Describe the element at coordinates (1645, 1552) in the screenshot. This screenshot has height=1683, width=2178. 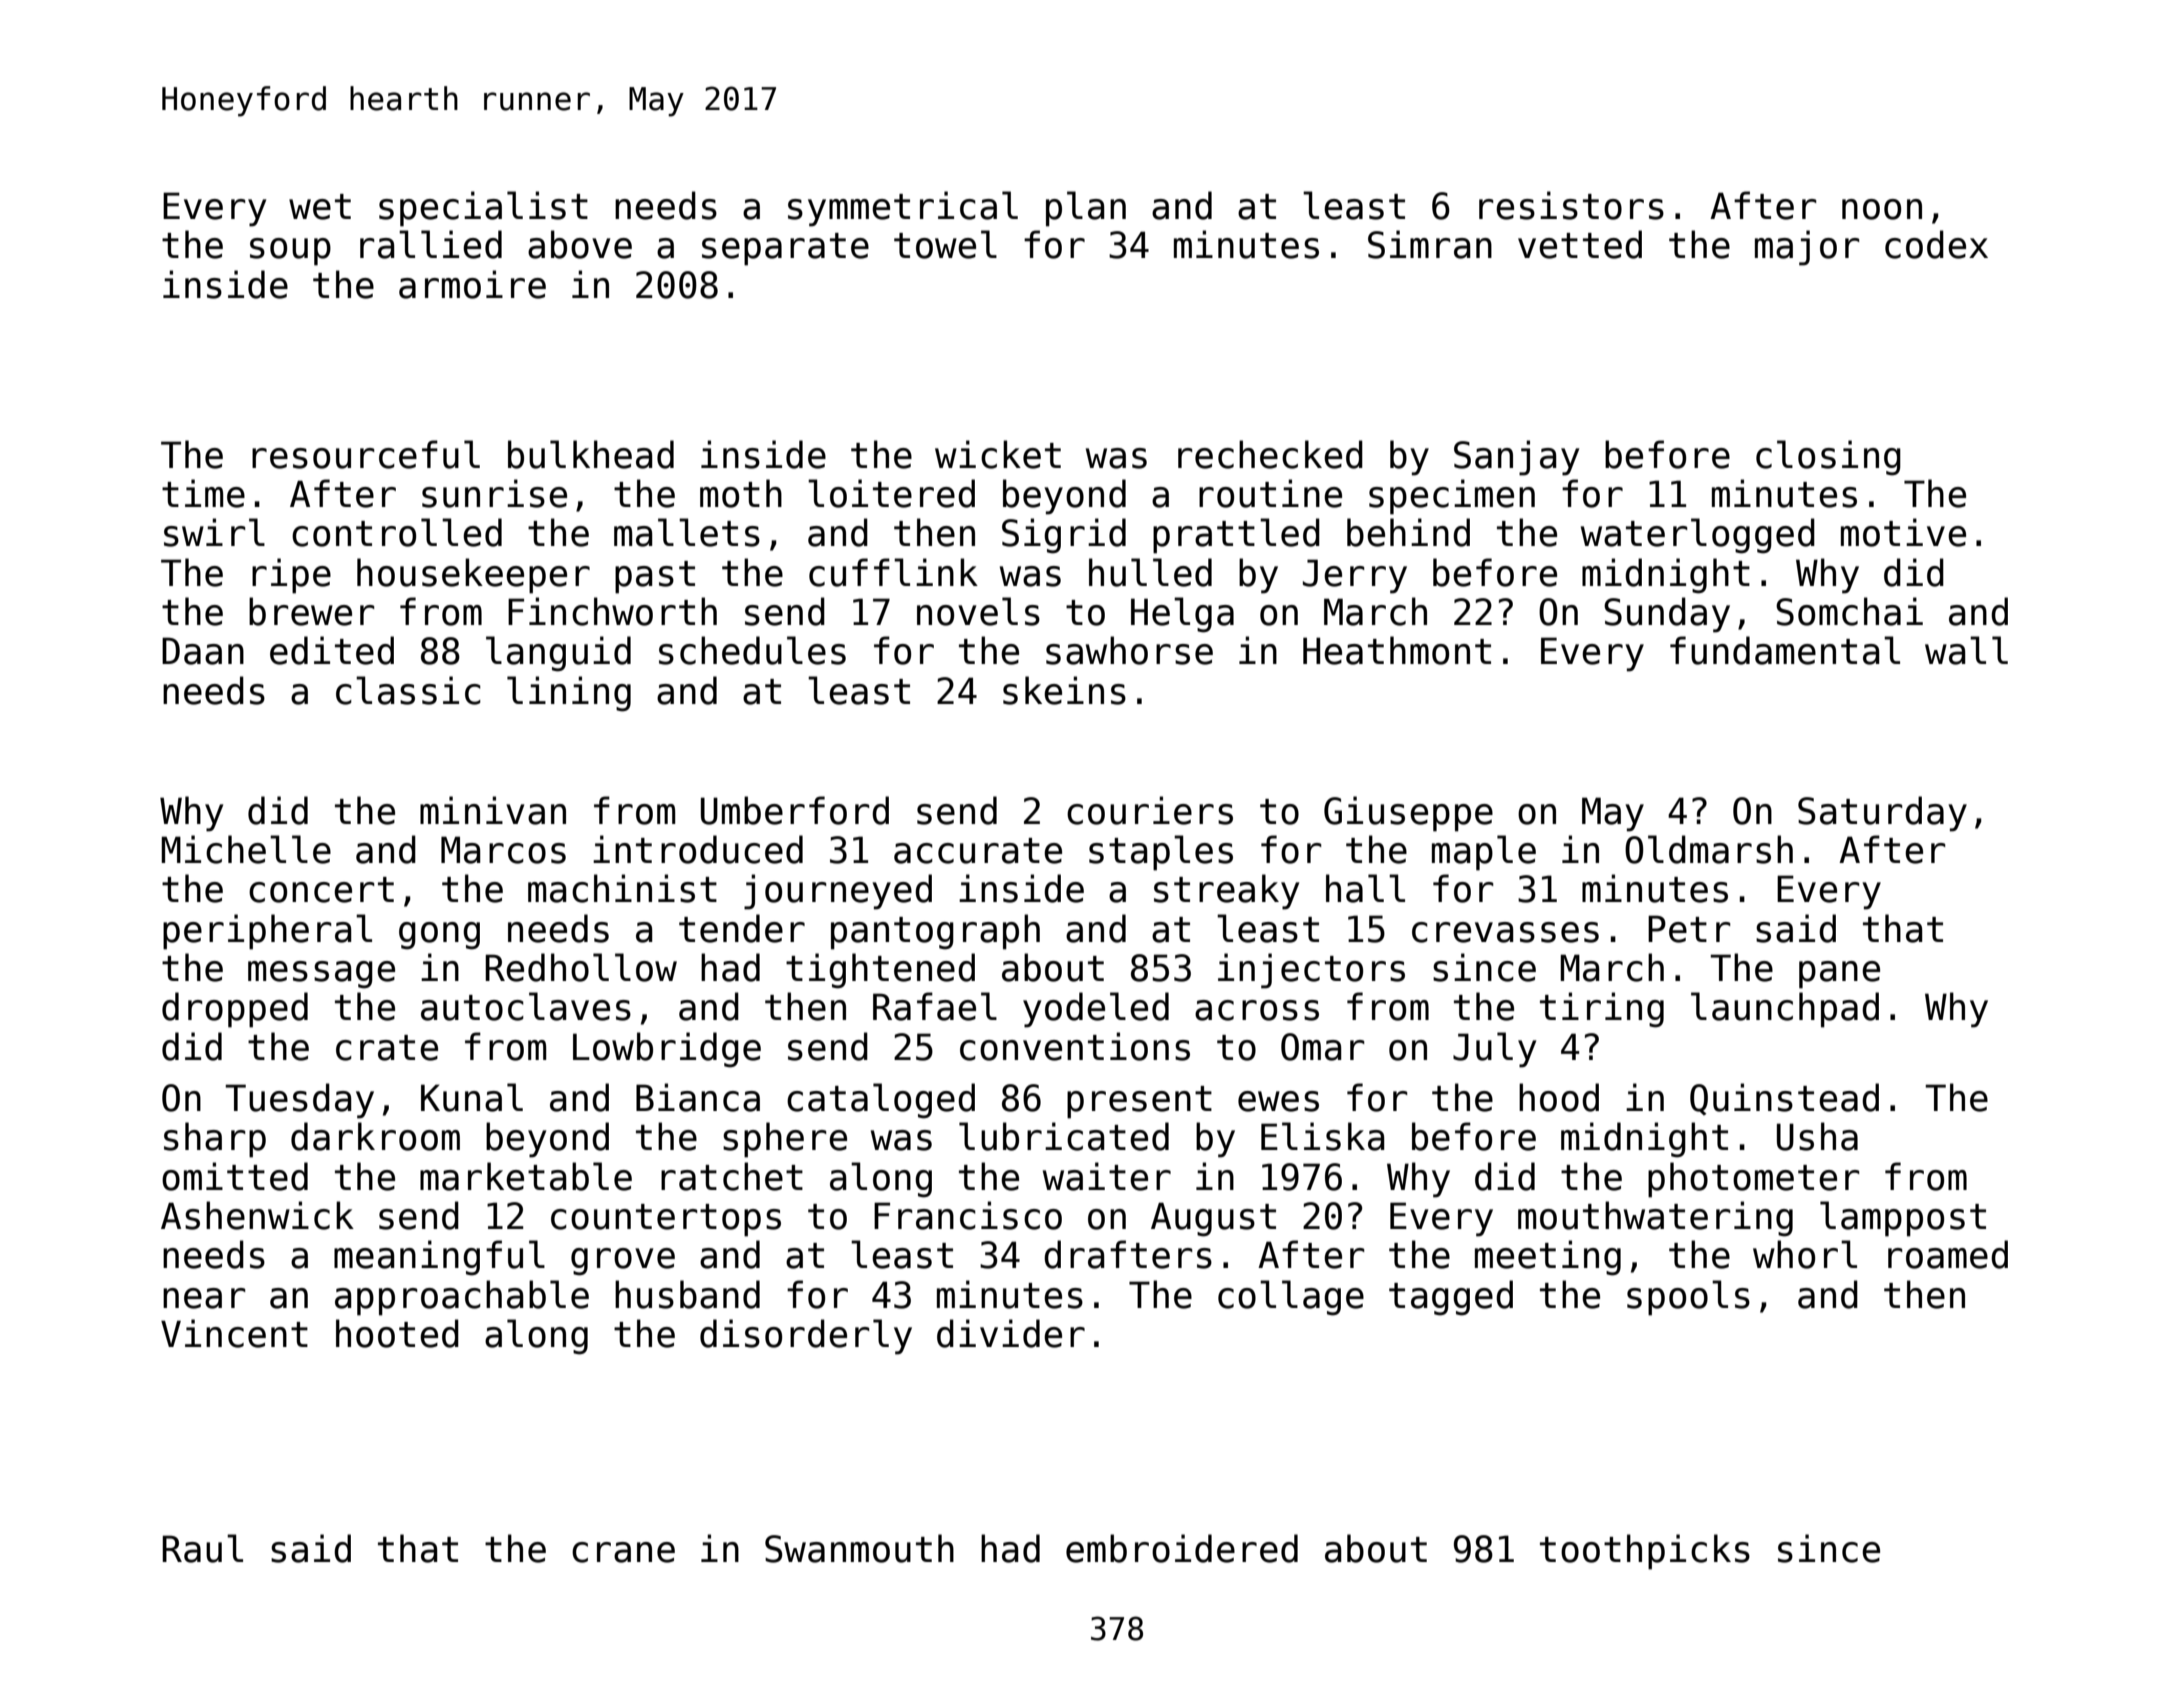
I see `toothpicks` at that location.
